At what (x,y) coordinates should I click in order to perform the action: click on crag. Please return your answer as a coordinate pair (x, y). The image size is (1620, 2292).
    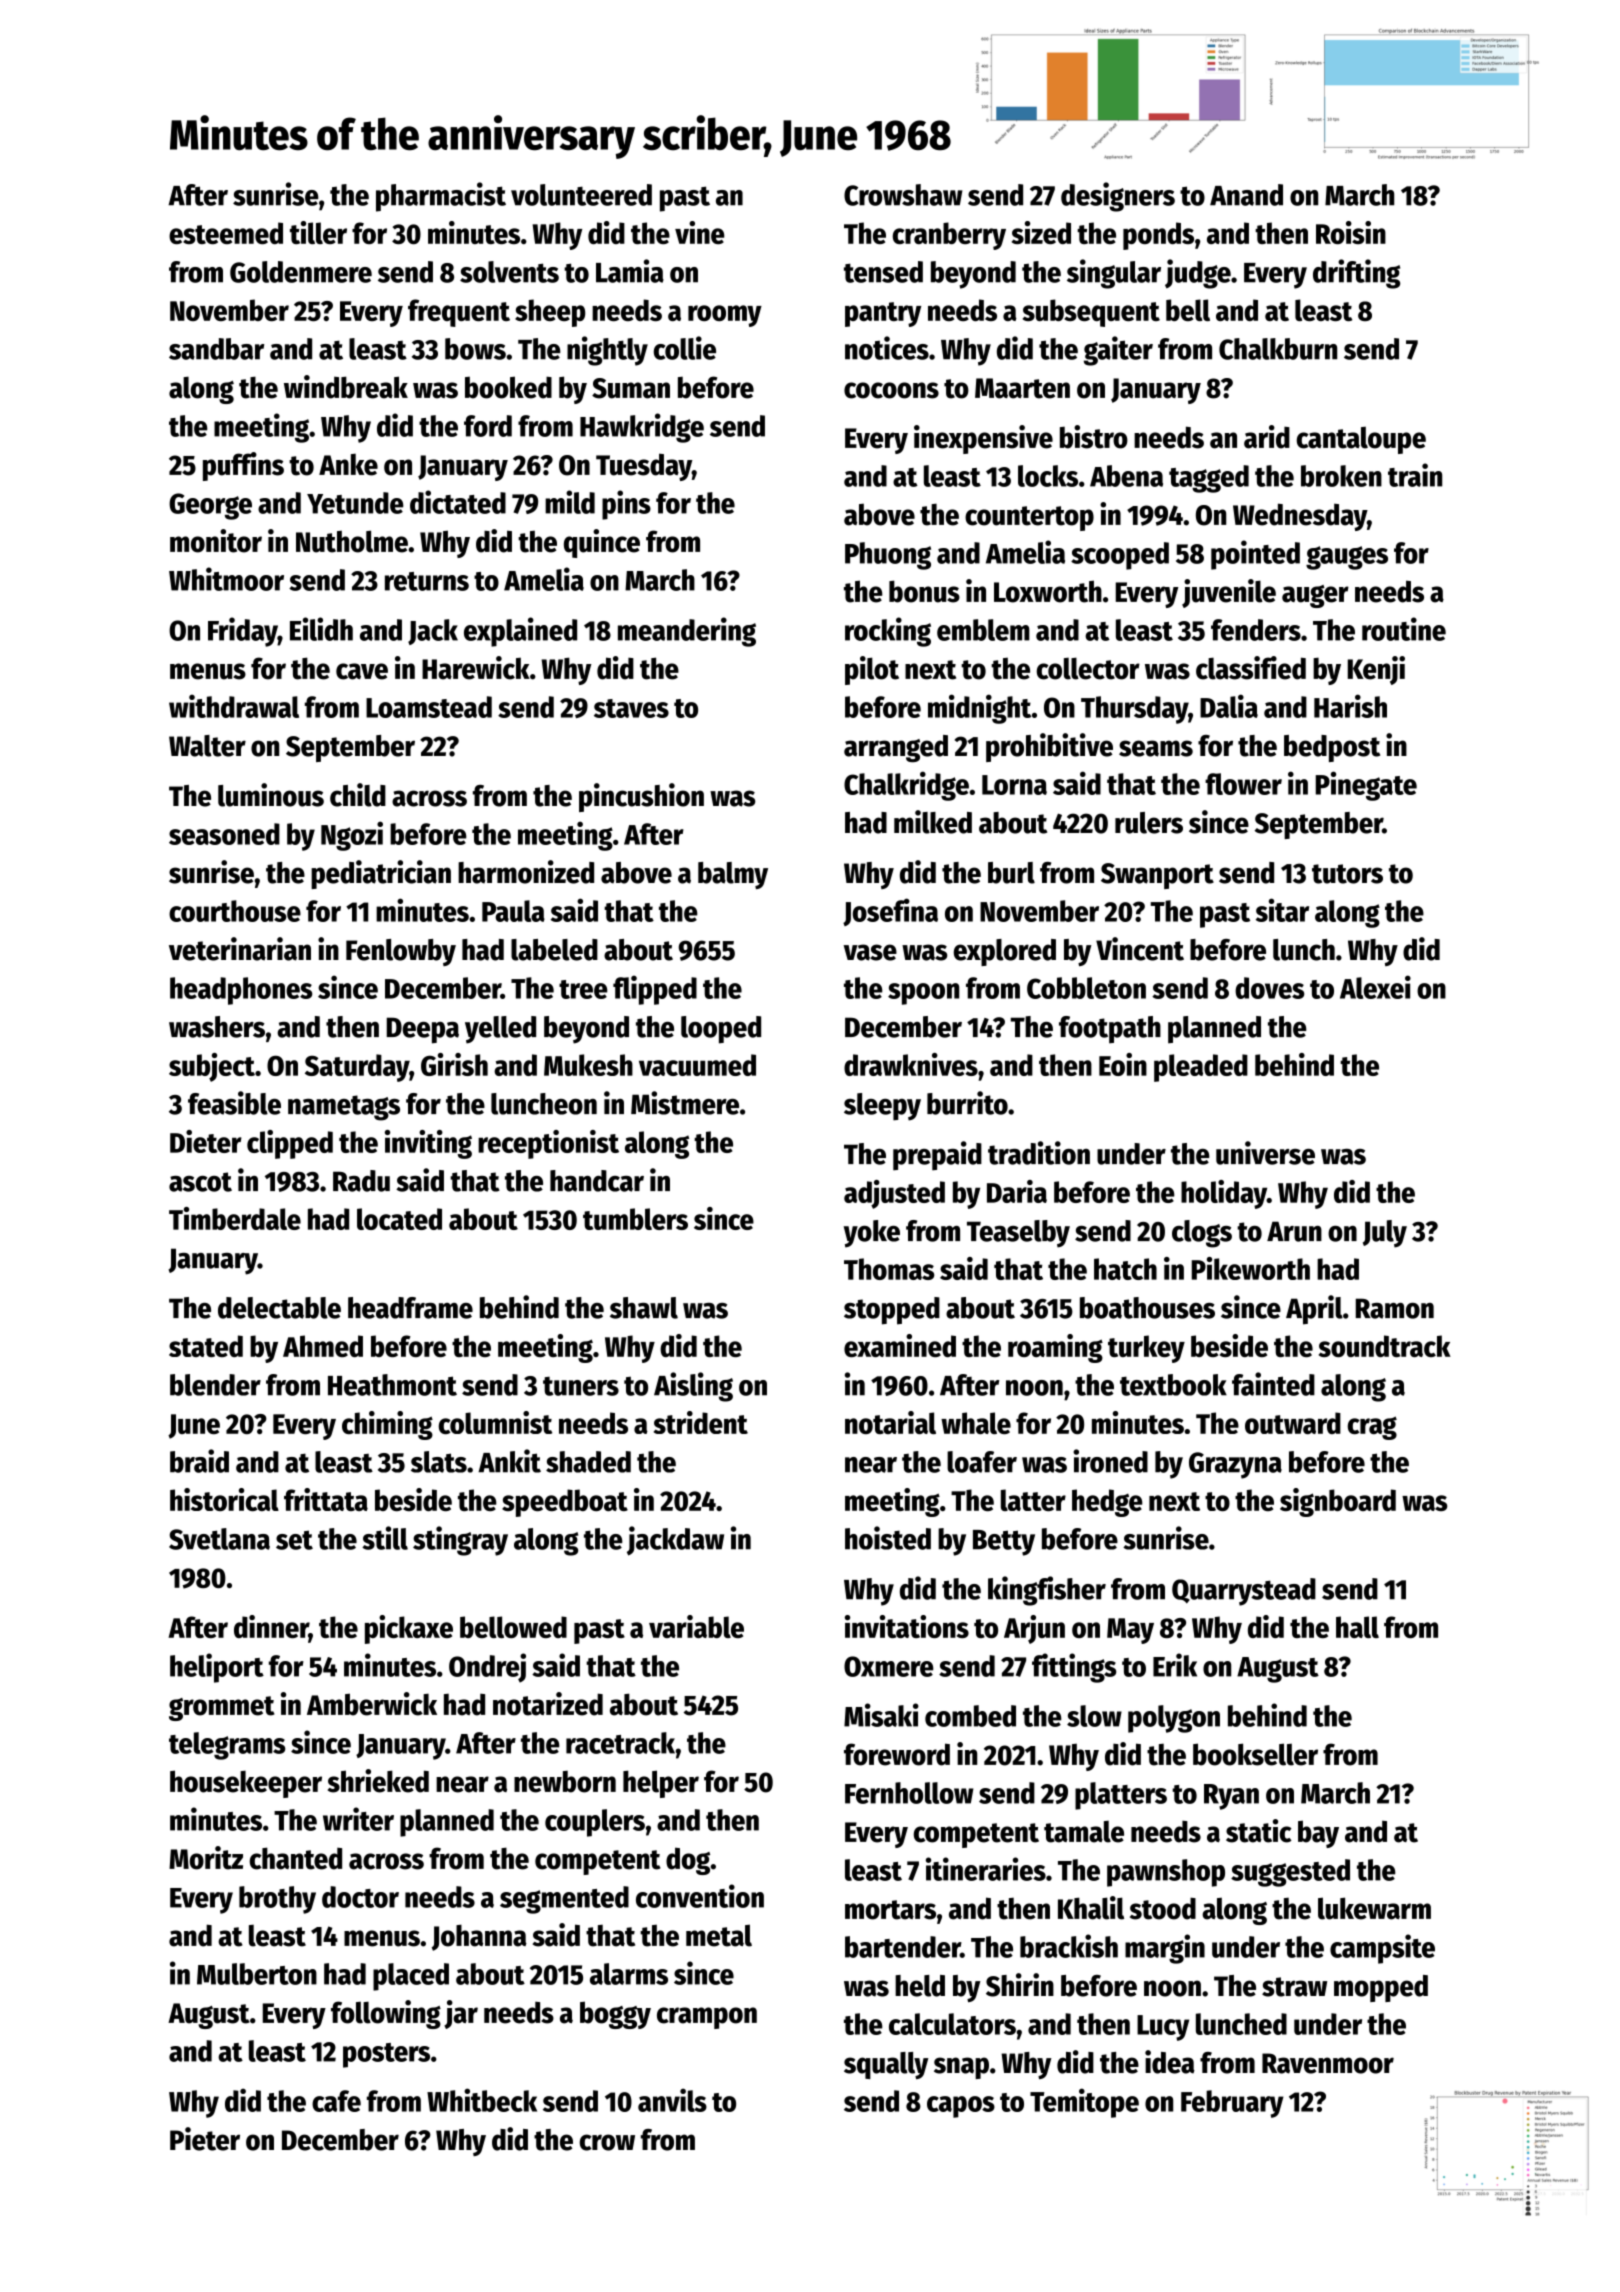
    Looking at the image, I should click on (1372, 1428).
